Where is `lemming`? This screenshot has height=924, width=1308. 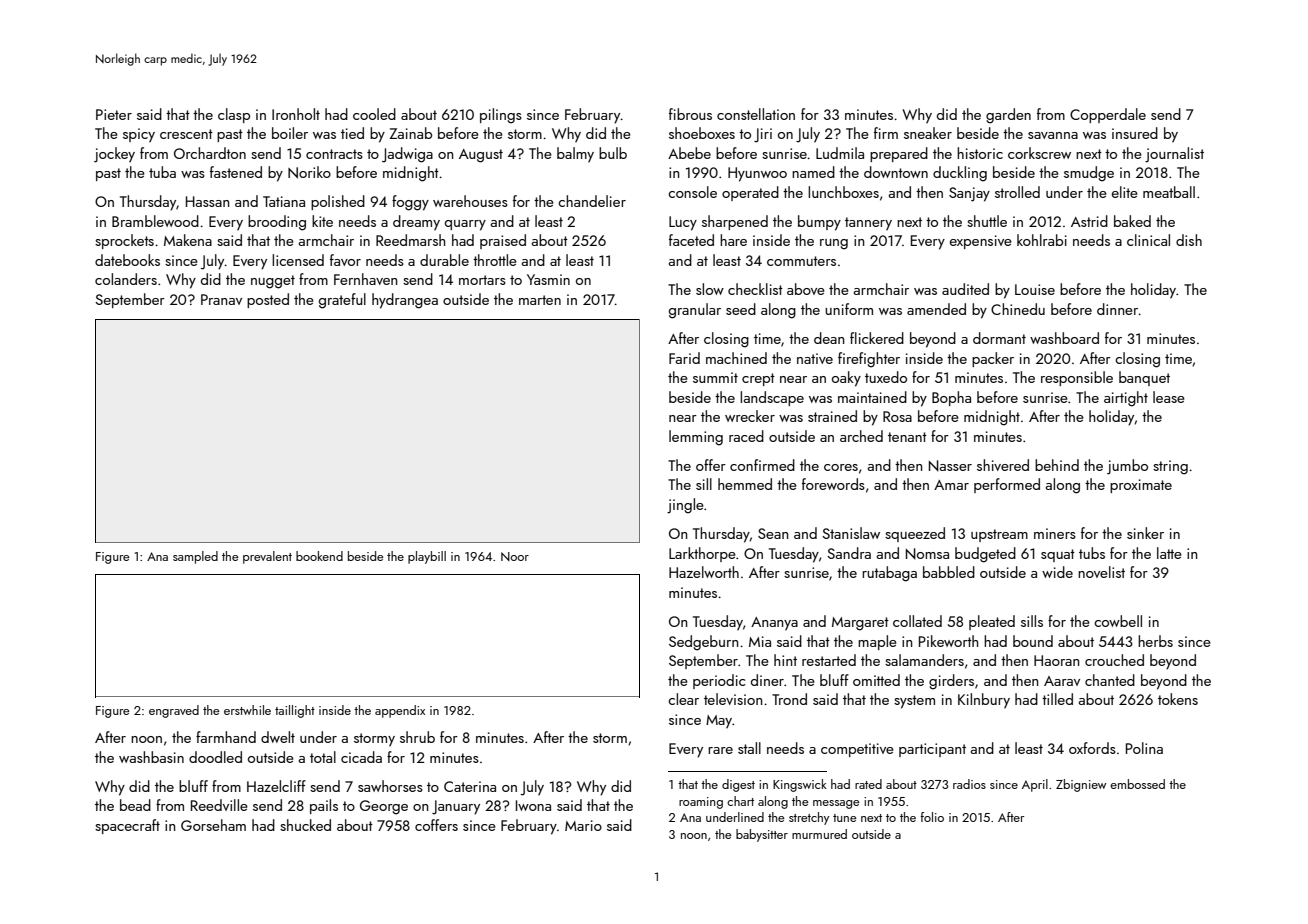
lemming is located at coordinates (696, 438).
